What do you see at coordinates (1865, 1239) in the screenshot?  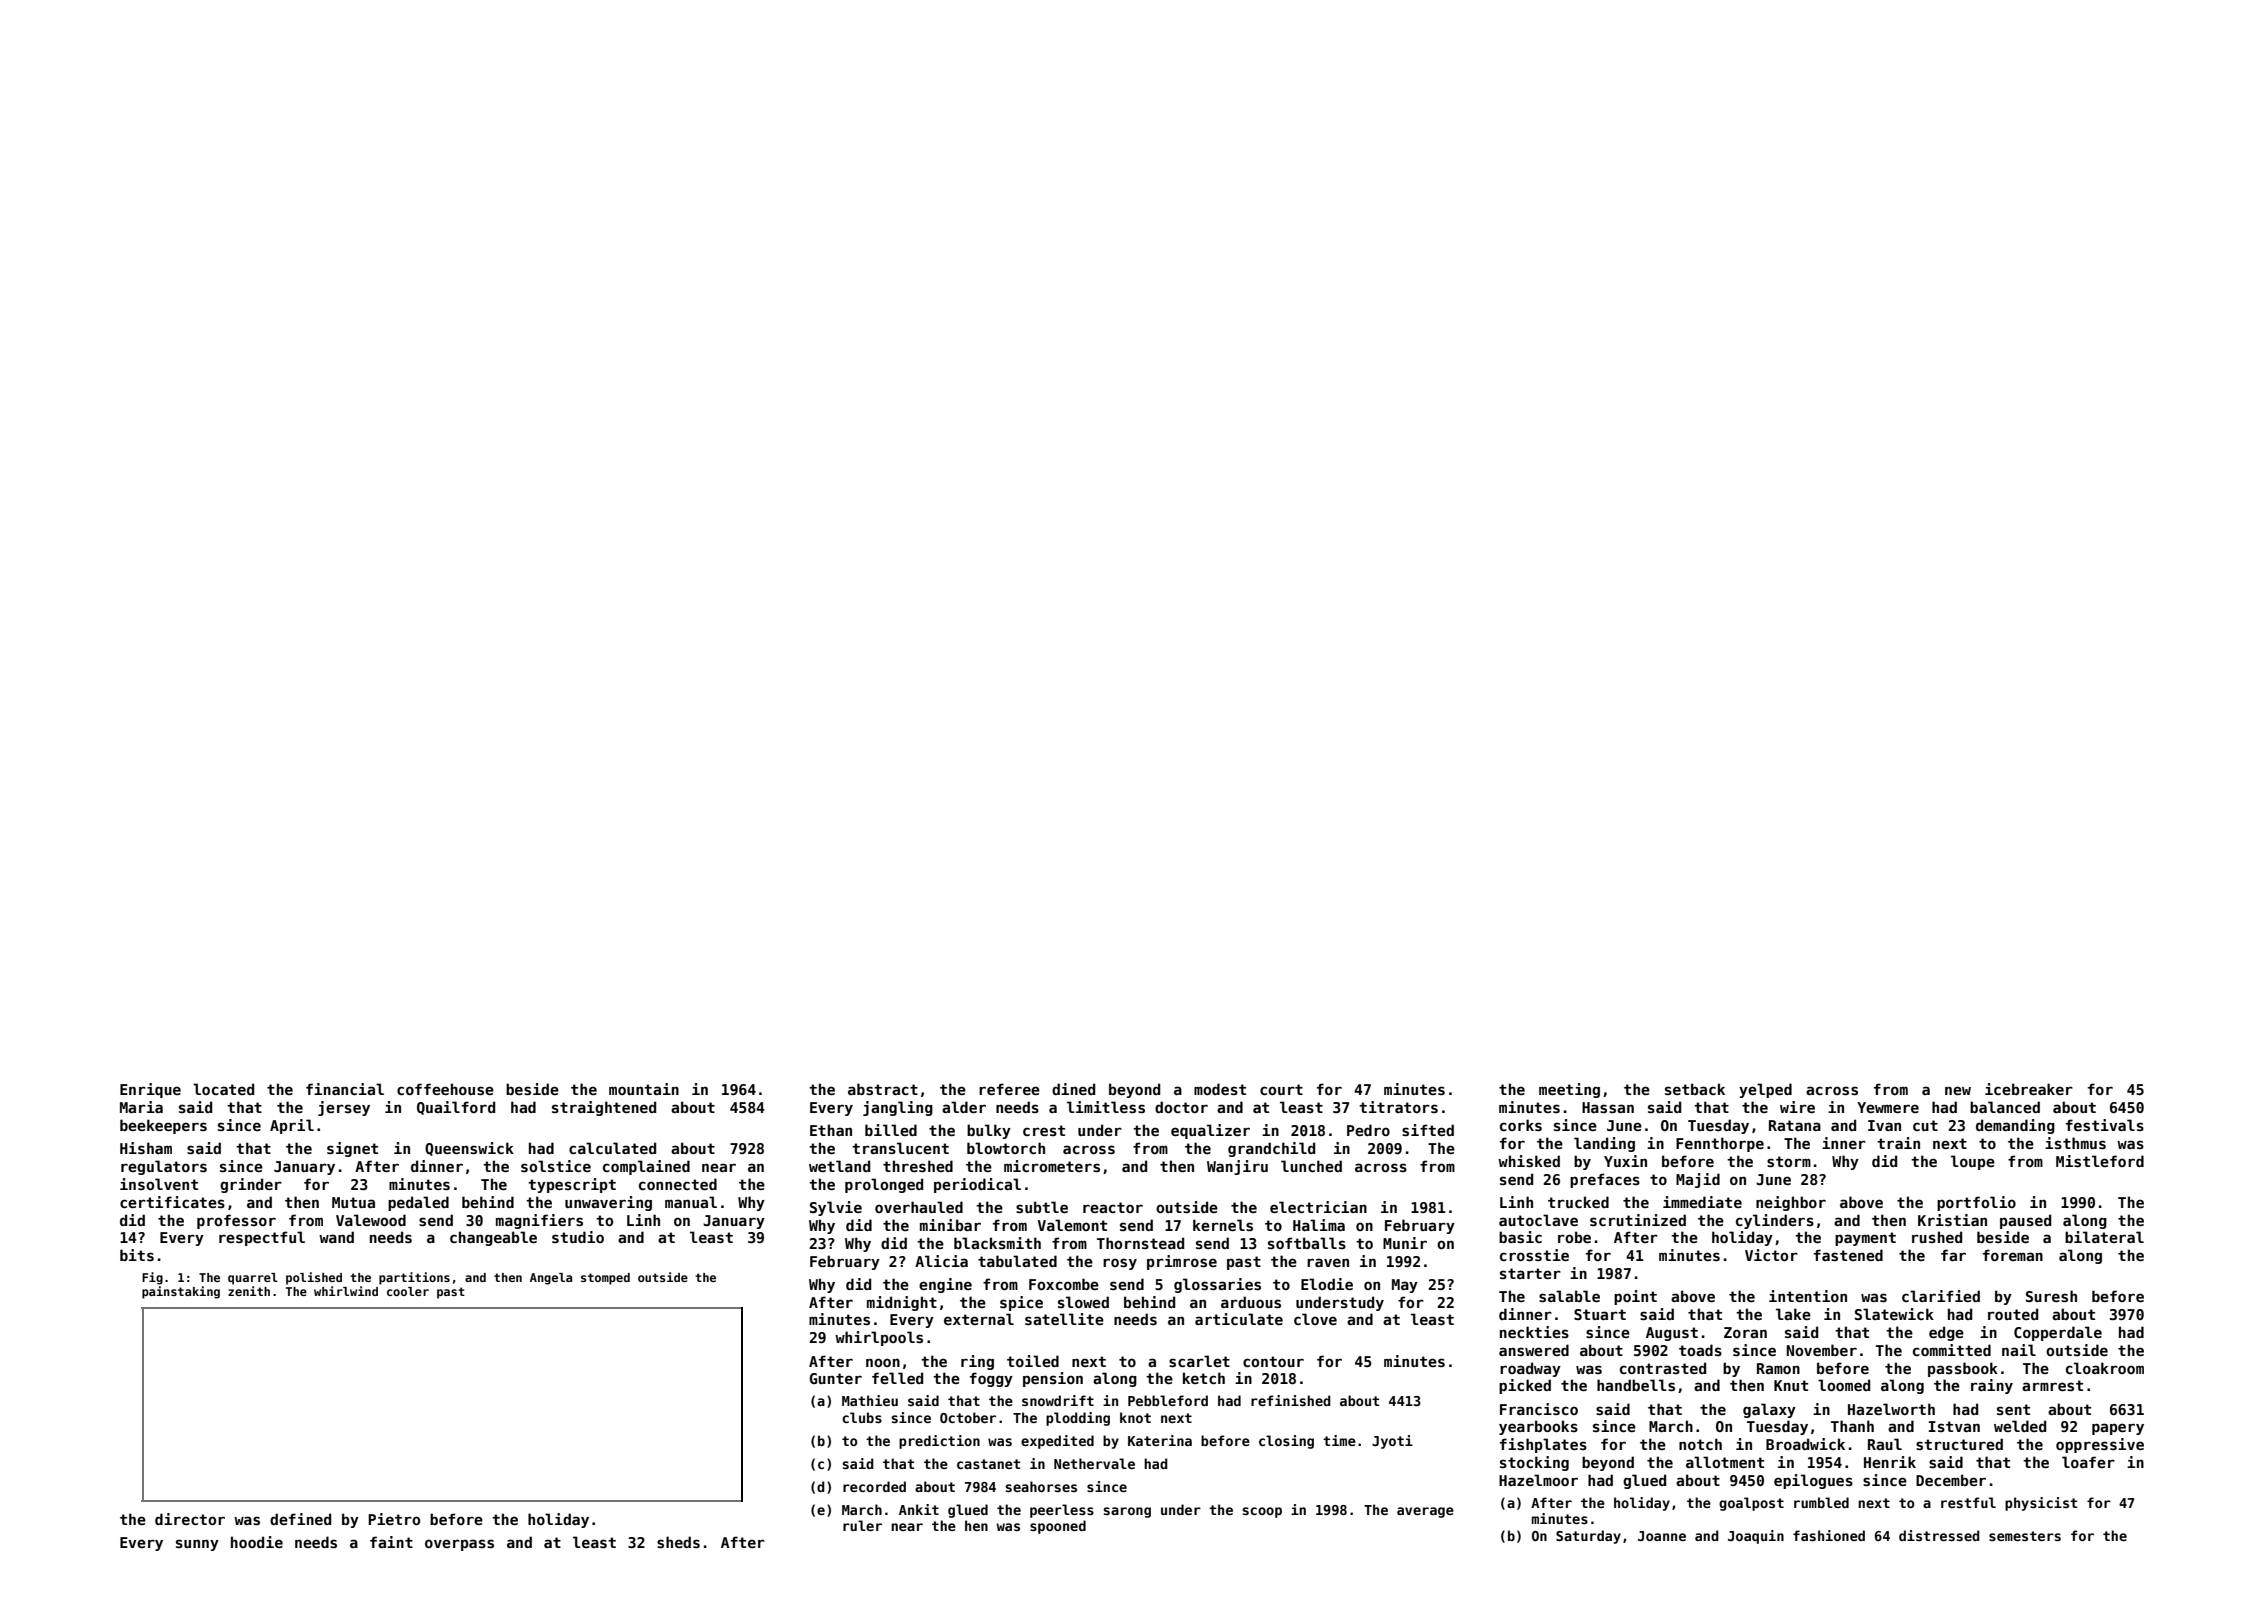 I see `payment` at bounding box center [1865, 1239].
